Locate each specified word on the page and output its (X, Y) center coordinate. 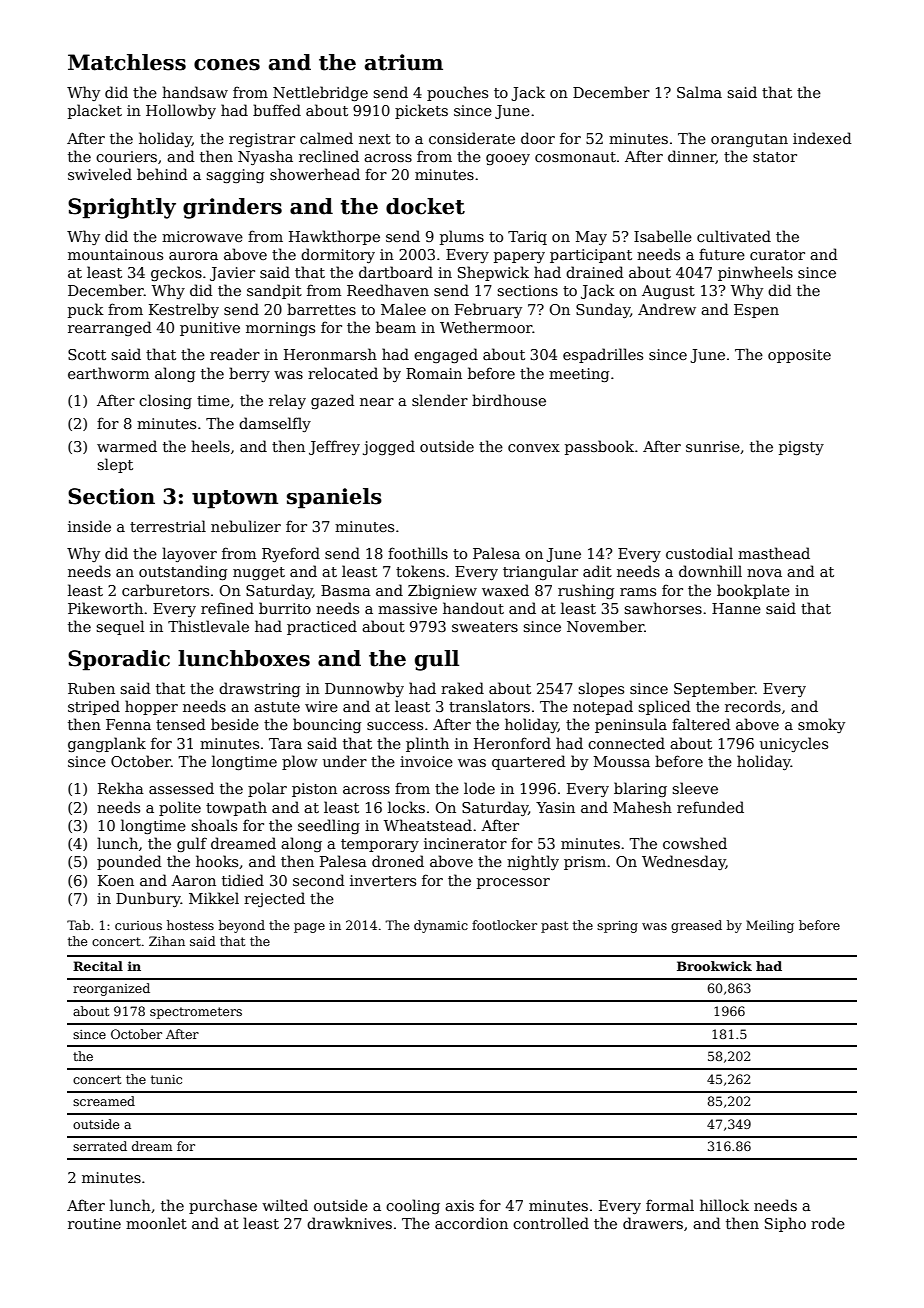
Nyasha (265, 157)
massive (407, 608)
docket (425, 206)
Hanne (736, 608)
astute (277, 707)
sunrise (713, 446)
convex (534, 448)
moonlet (156, 1223)
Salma (699, 92)
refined (227, 608)
